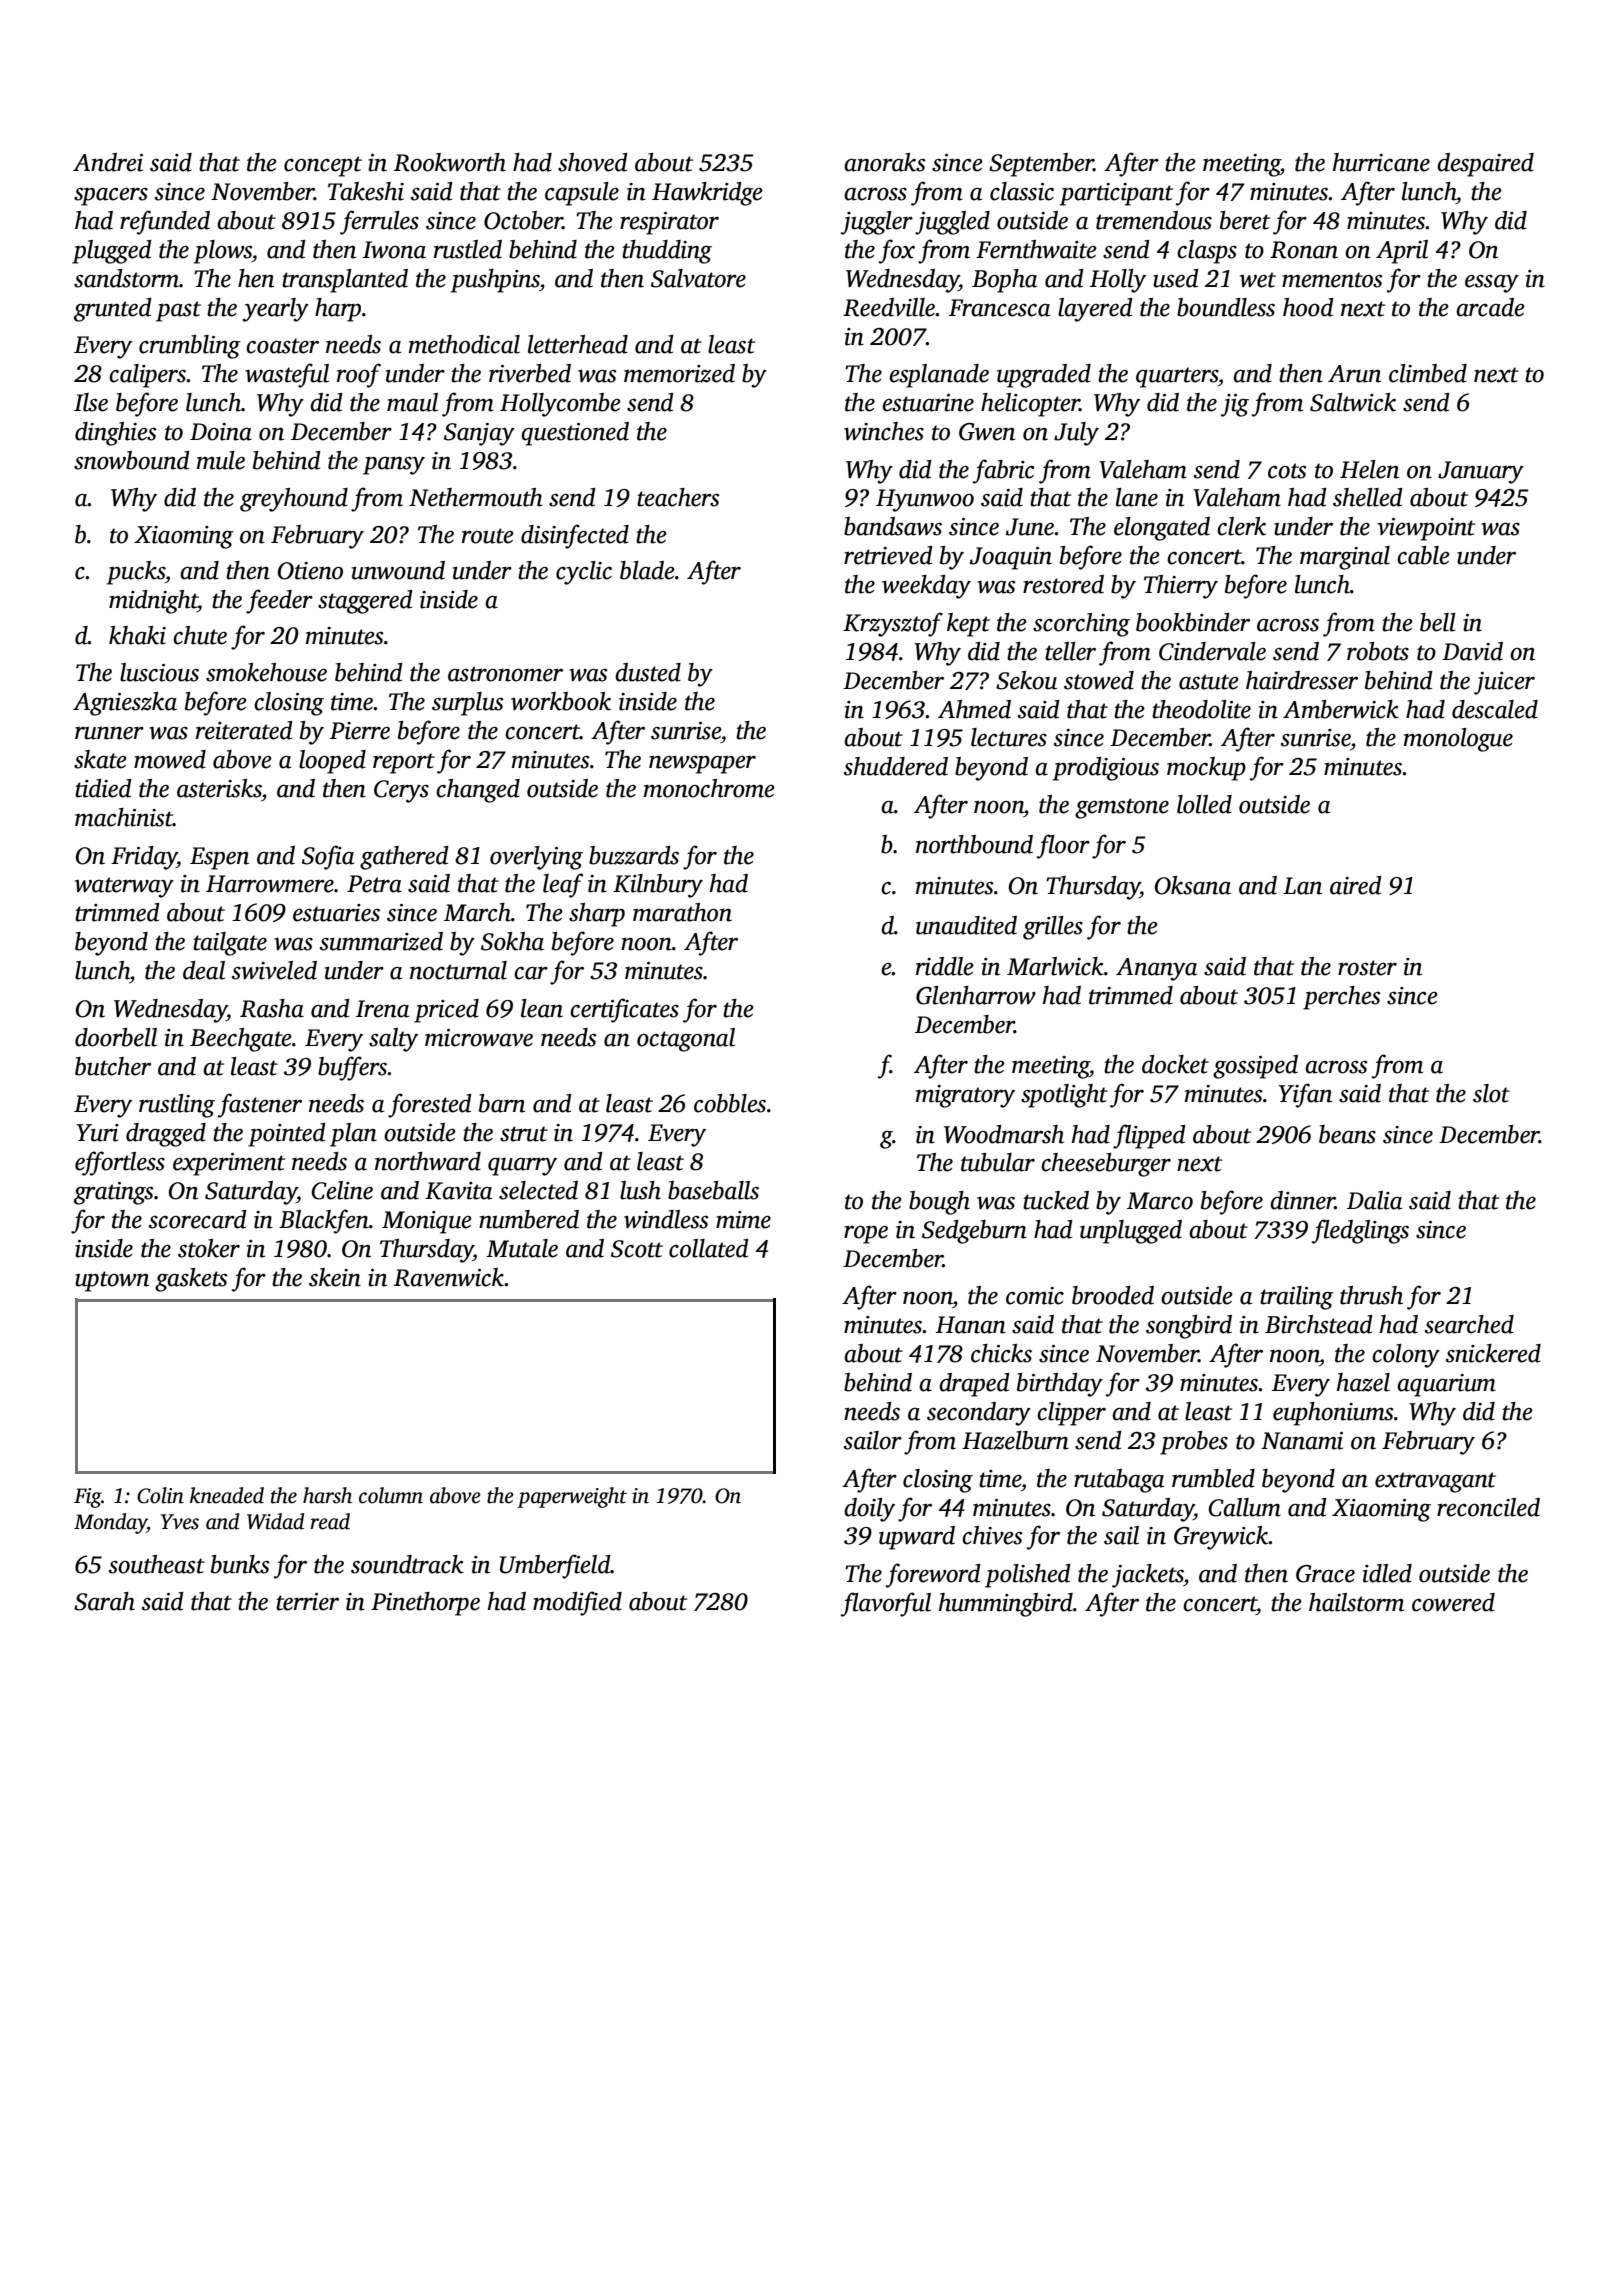 Image resolution: width=1620 pixels, height=2292 pixels. Describe the element at coordinates (965, 1096) in the screenshot. I see `migratory` at that location.
